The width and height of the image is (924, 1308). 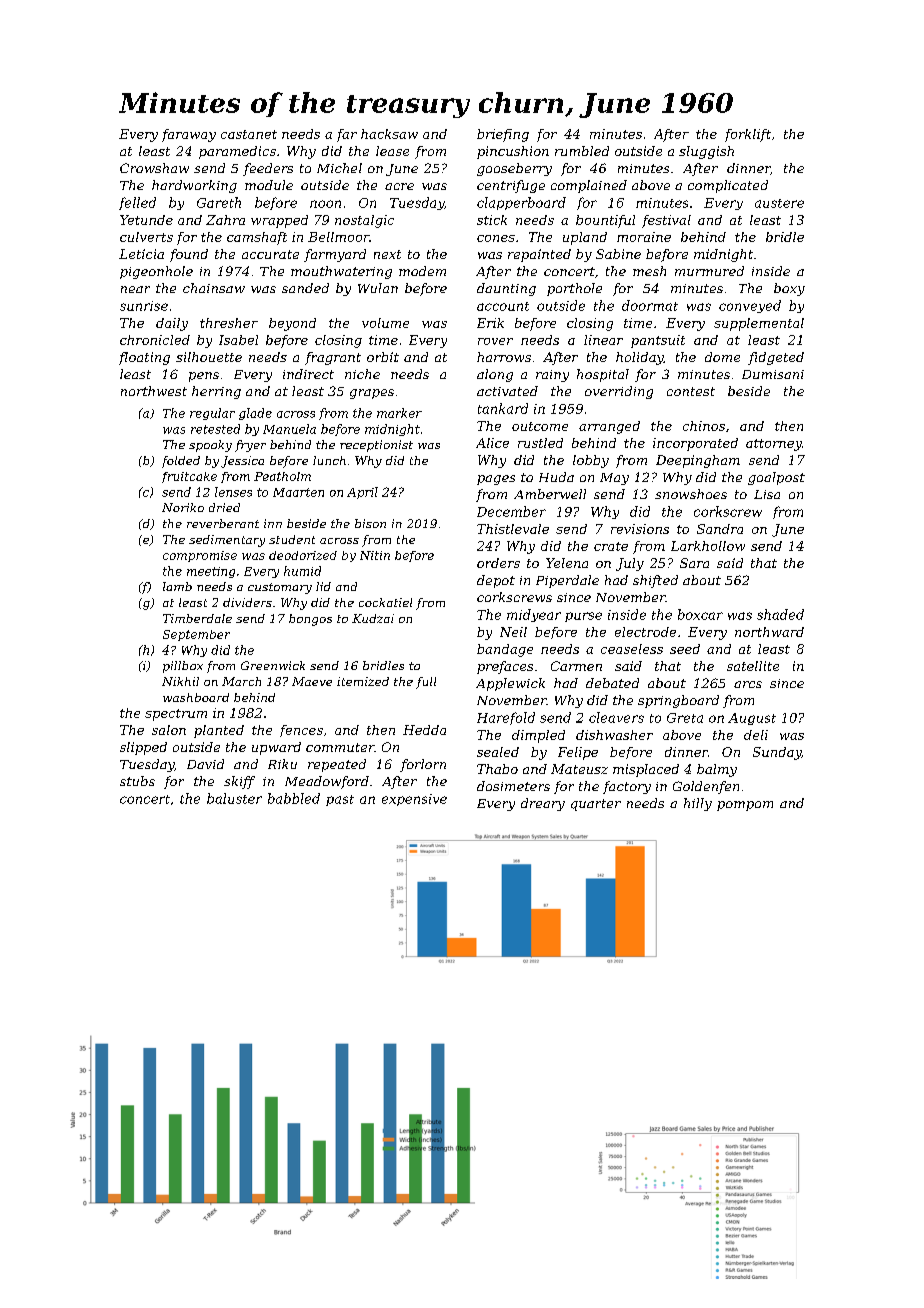 I want to click on forklift, so click(x=748, y=135).
